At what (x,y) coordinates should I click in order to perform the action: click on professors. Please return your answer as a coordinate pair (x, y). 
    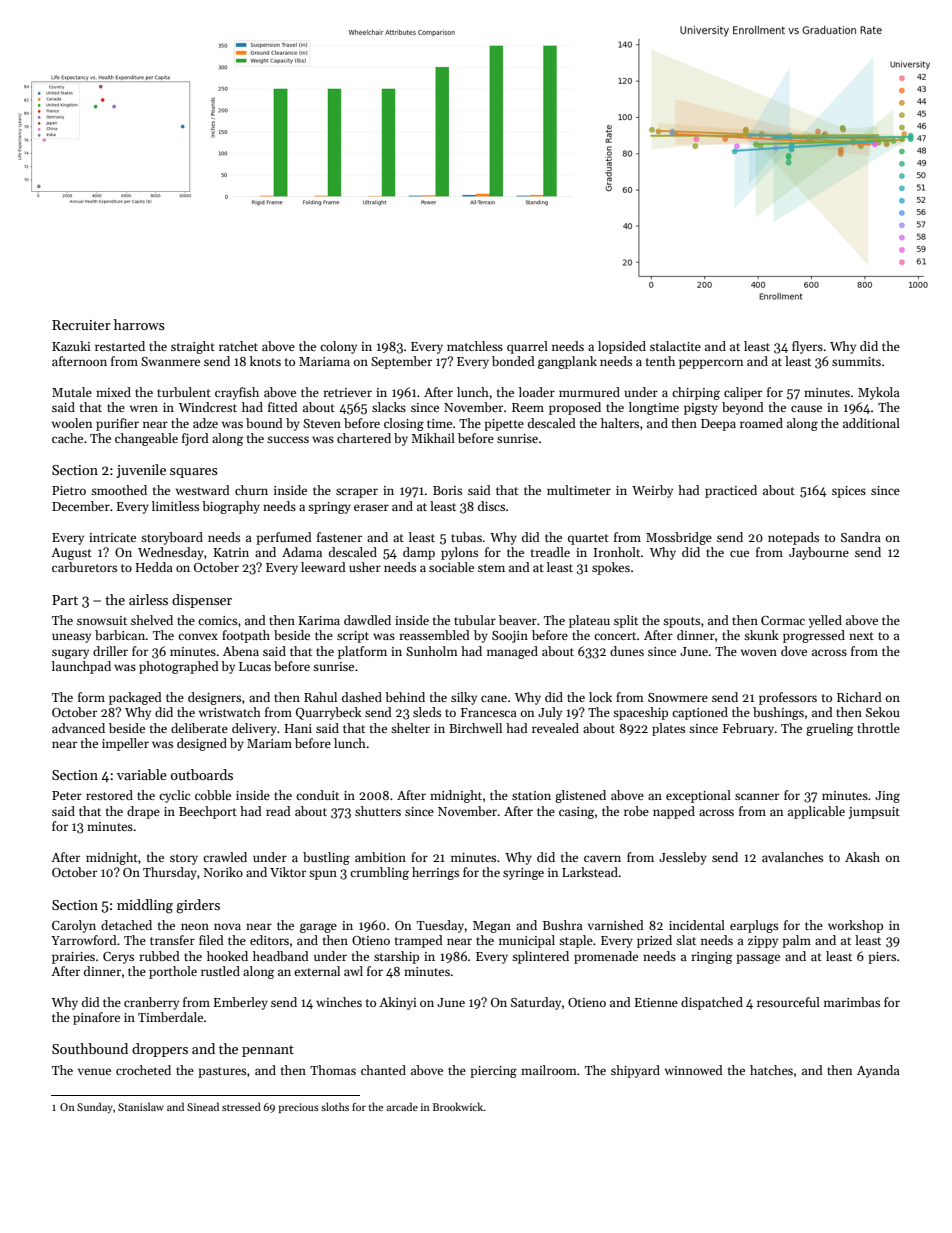
    Looking at the image, I should click on (788, 698).
